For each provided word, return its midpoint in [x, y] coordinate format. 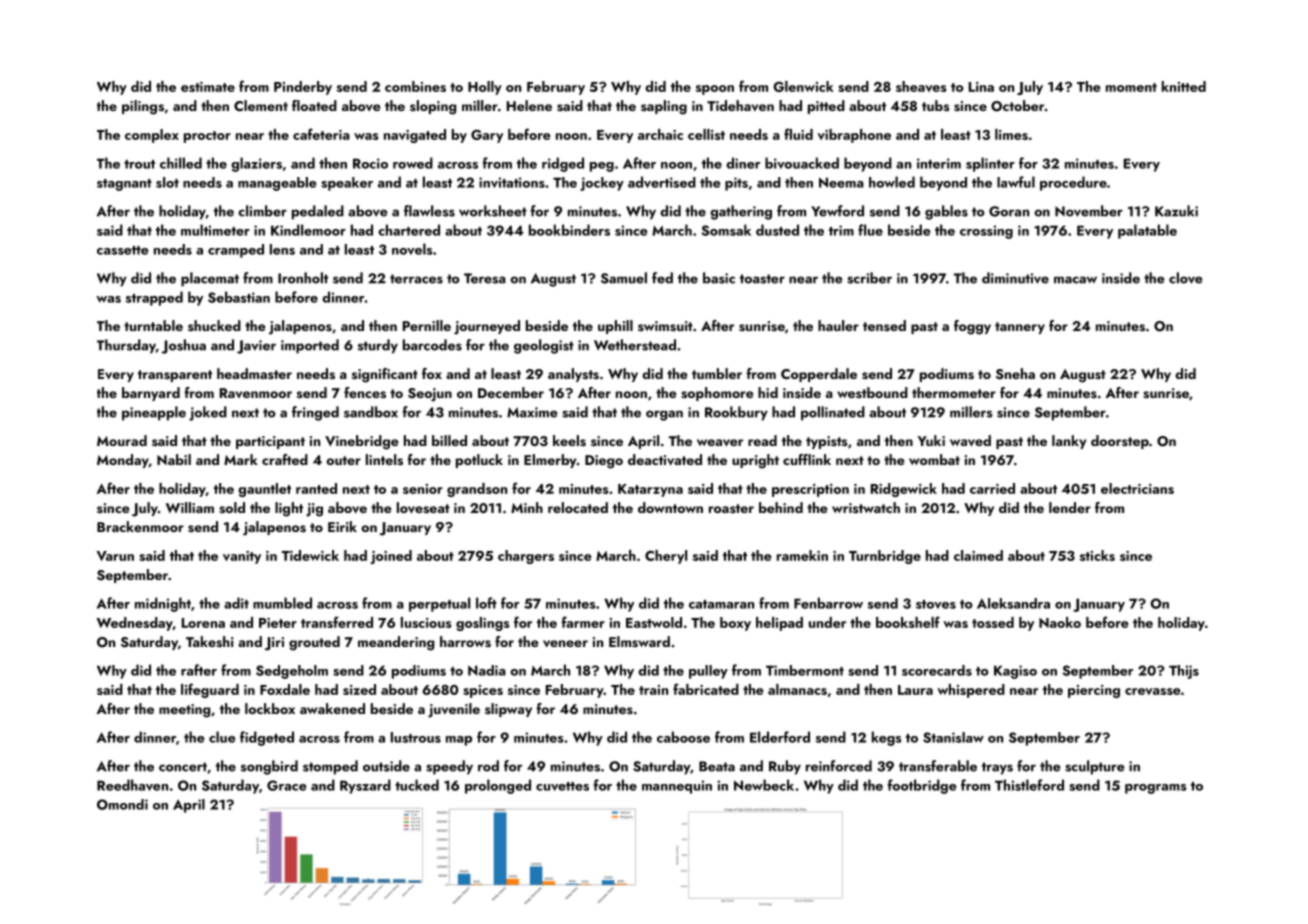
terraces [416, 279]
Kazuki [1176, 211]
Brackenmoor [140, 526]
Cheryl [666, 557]
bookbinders [569, 230]
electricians [1137, 488]
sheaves [921, 86]
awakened [332, 708]
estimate [208, 87]
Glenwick [803, 86]
